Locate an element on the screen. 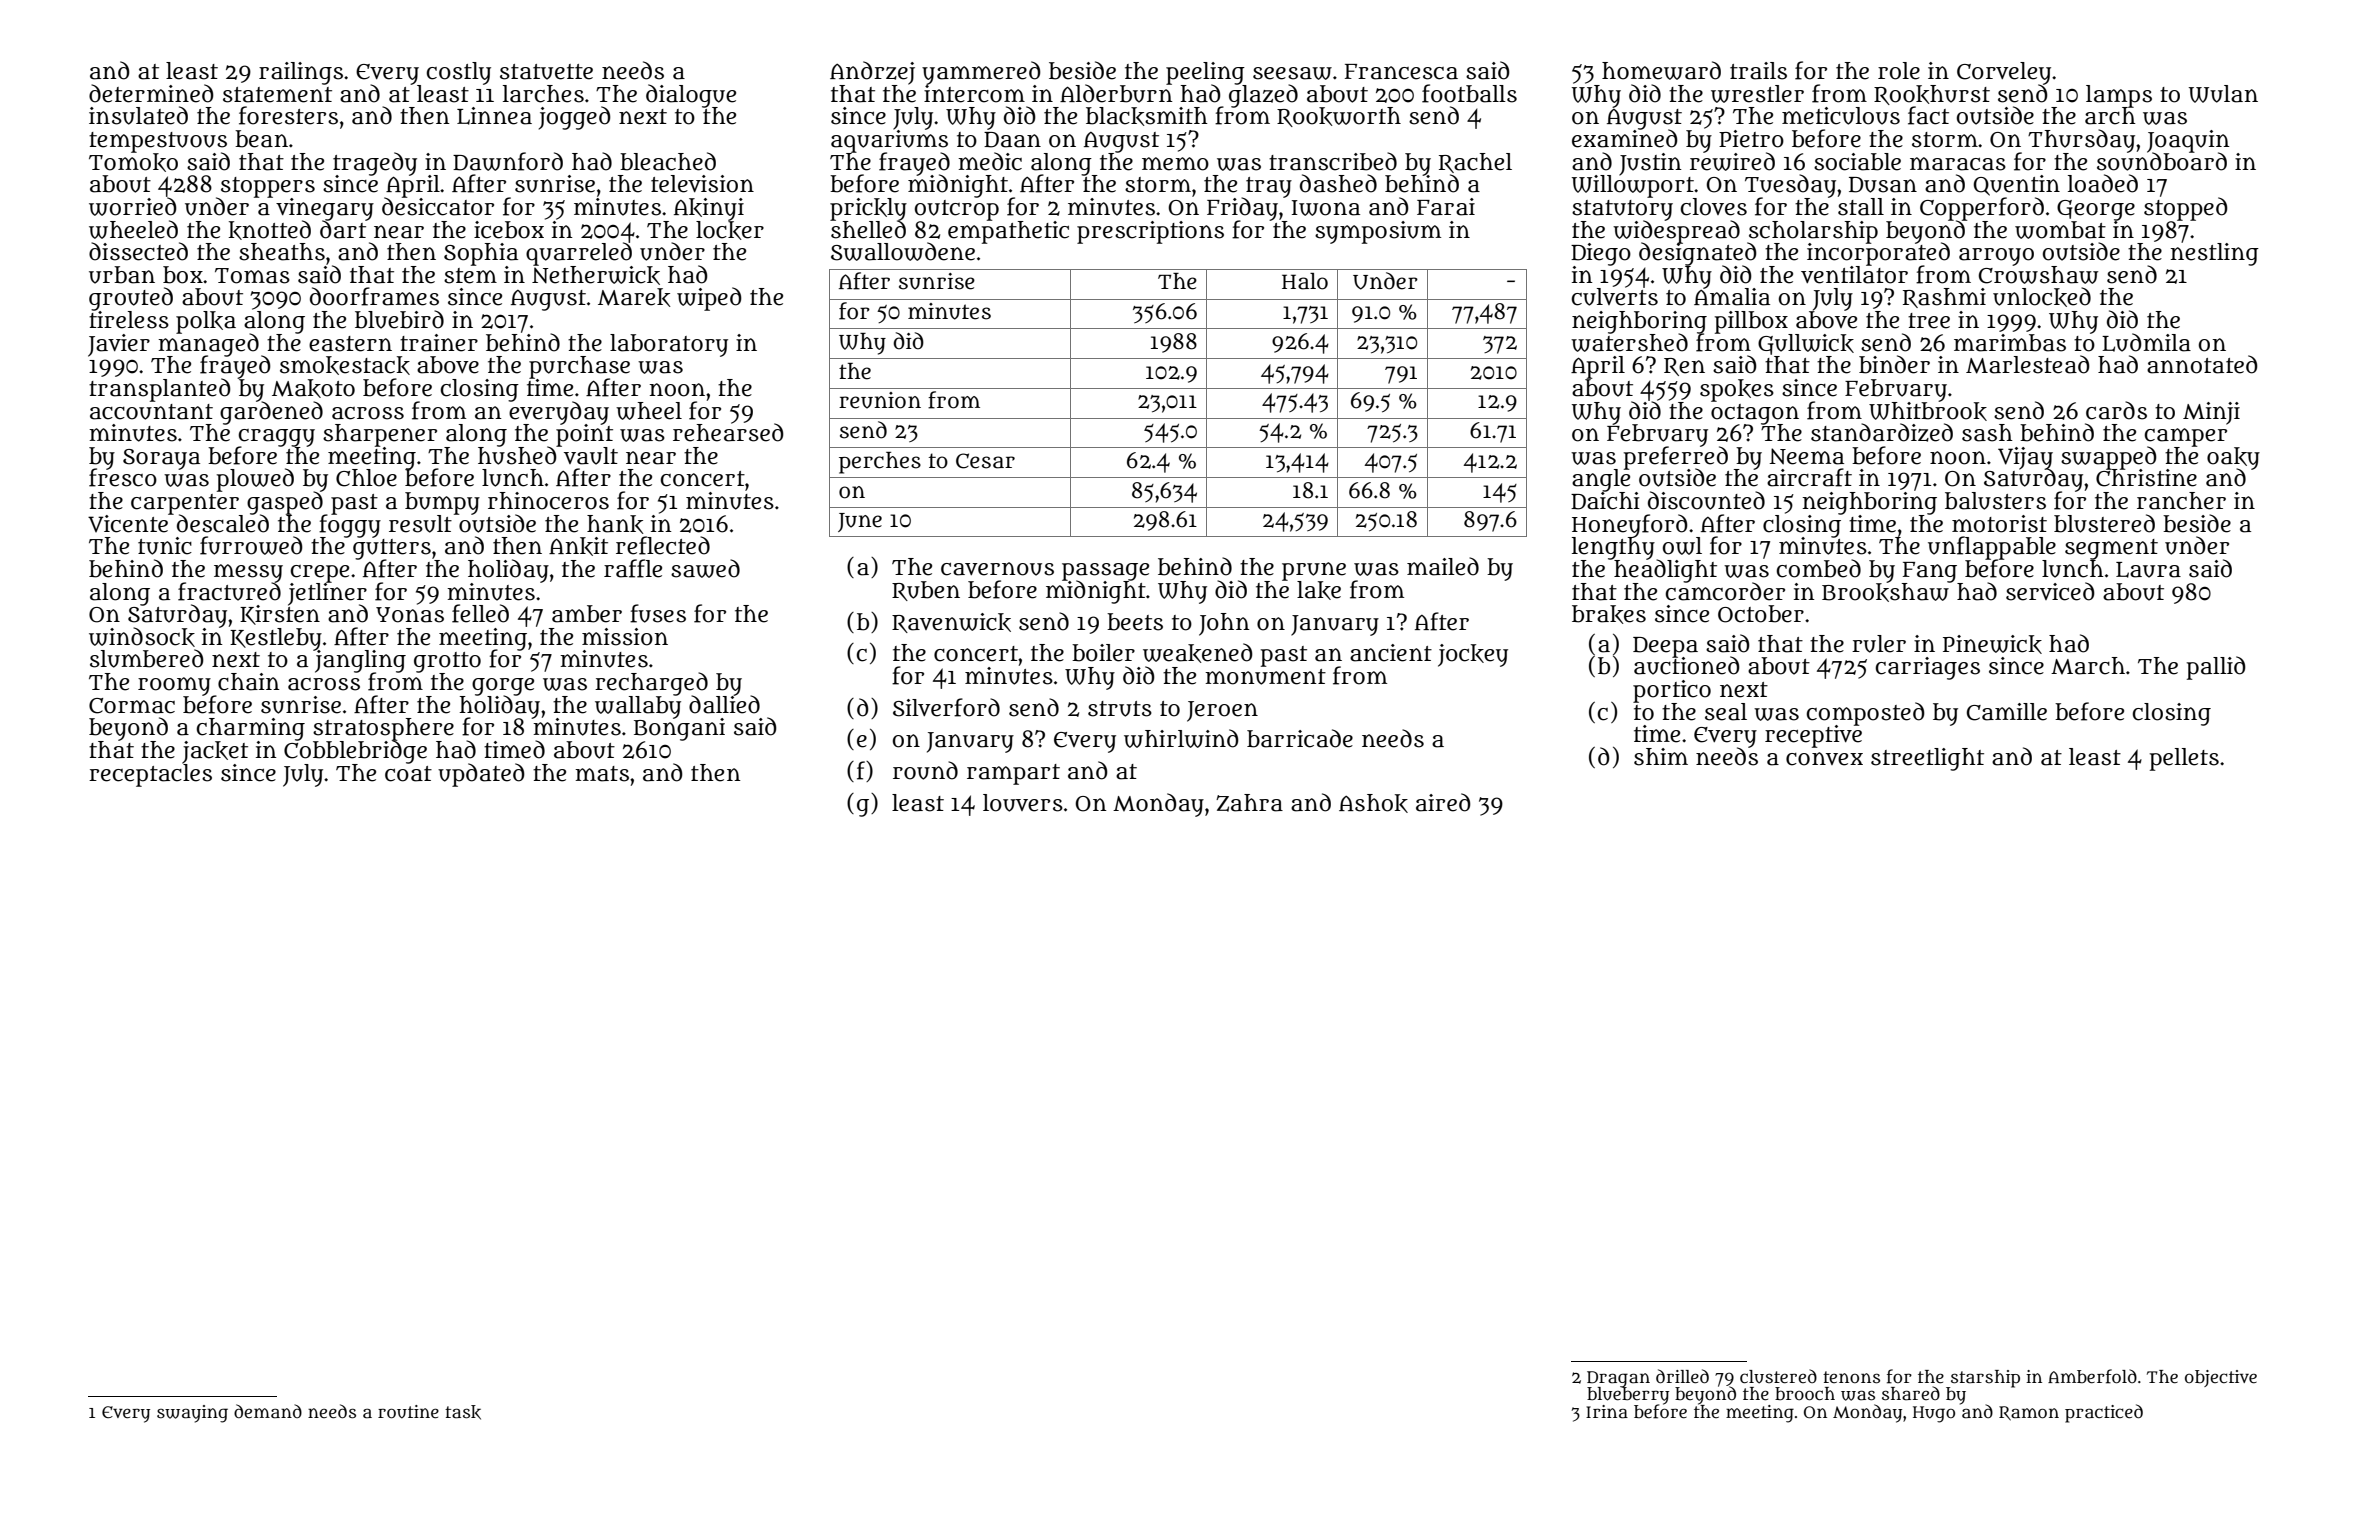 This screenshot has width=2356, height=1524. peeling is located at coordinates (1205, 73).
